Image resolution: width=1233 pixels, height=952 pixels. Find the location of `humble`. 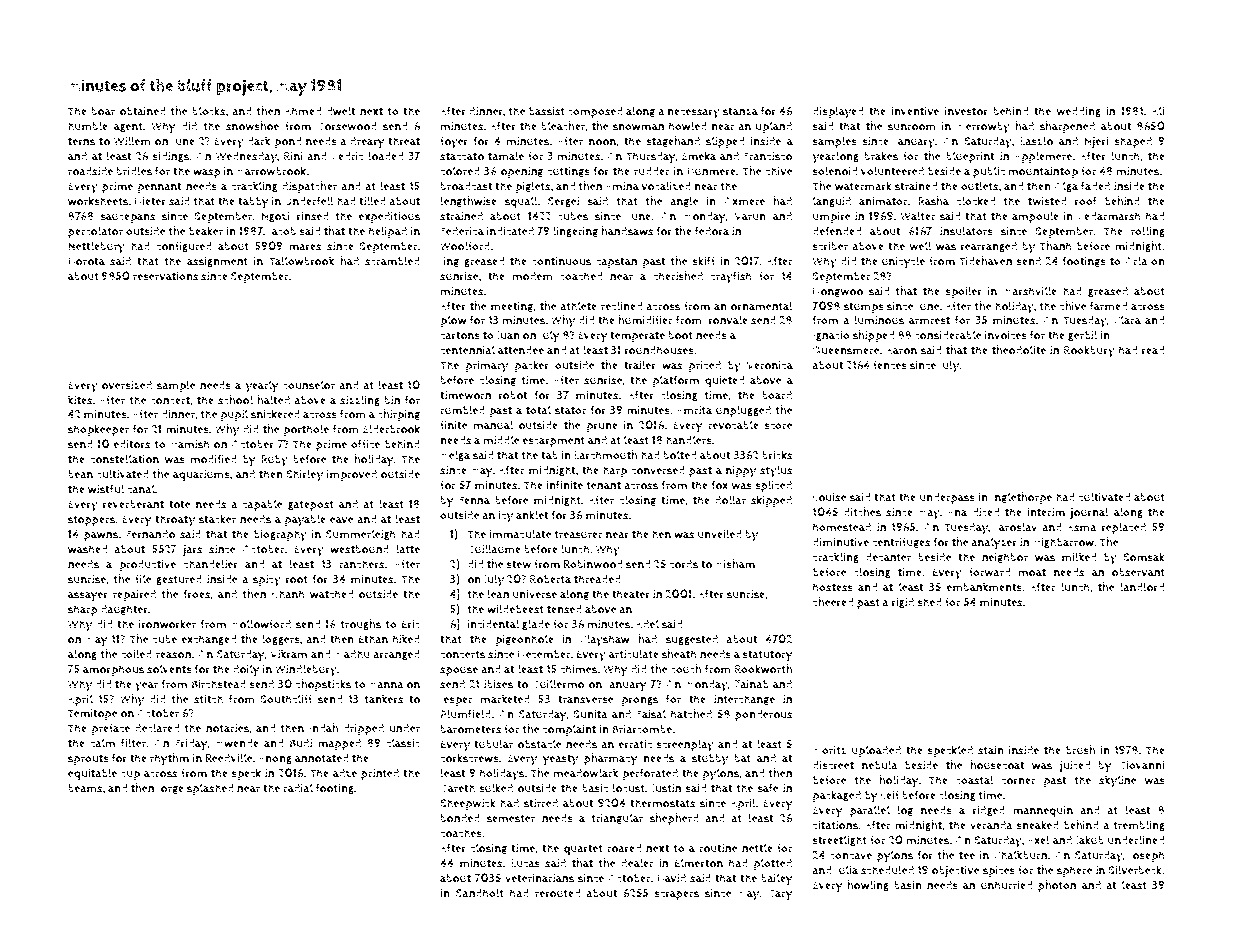

humble is located at coordinates (88, 126).
